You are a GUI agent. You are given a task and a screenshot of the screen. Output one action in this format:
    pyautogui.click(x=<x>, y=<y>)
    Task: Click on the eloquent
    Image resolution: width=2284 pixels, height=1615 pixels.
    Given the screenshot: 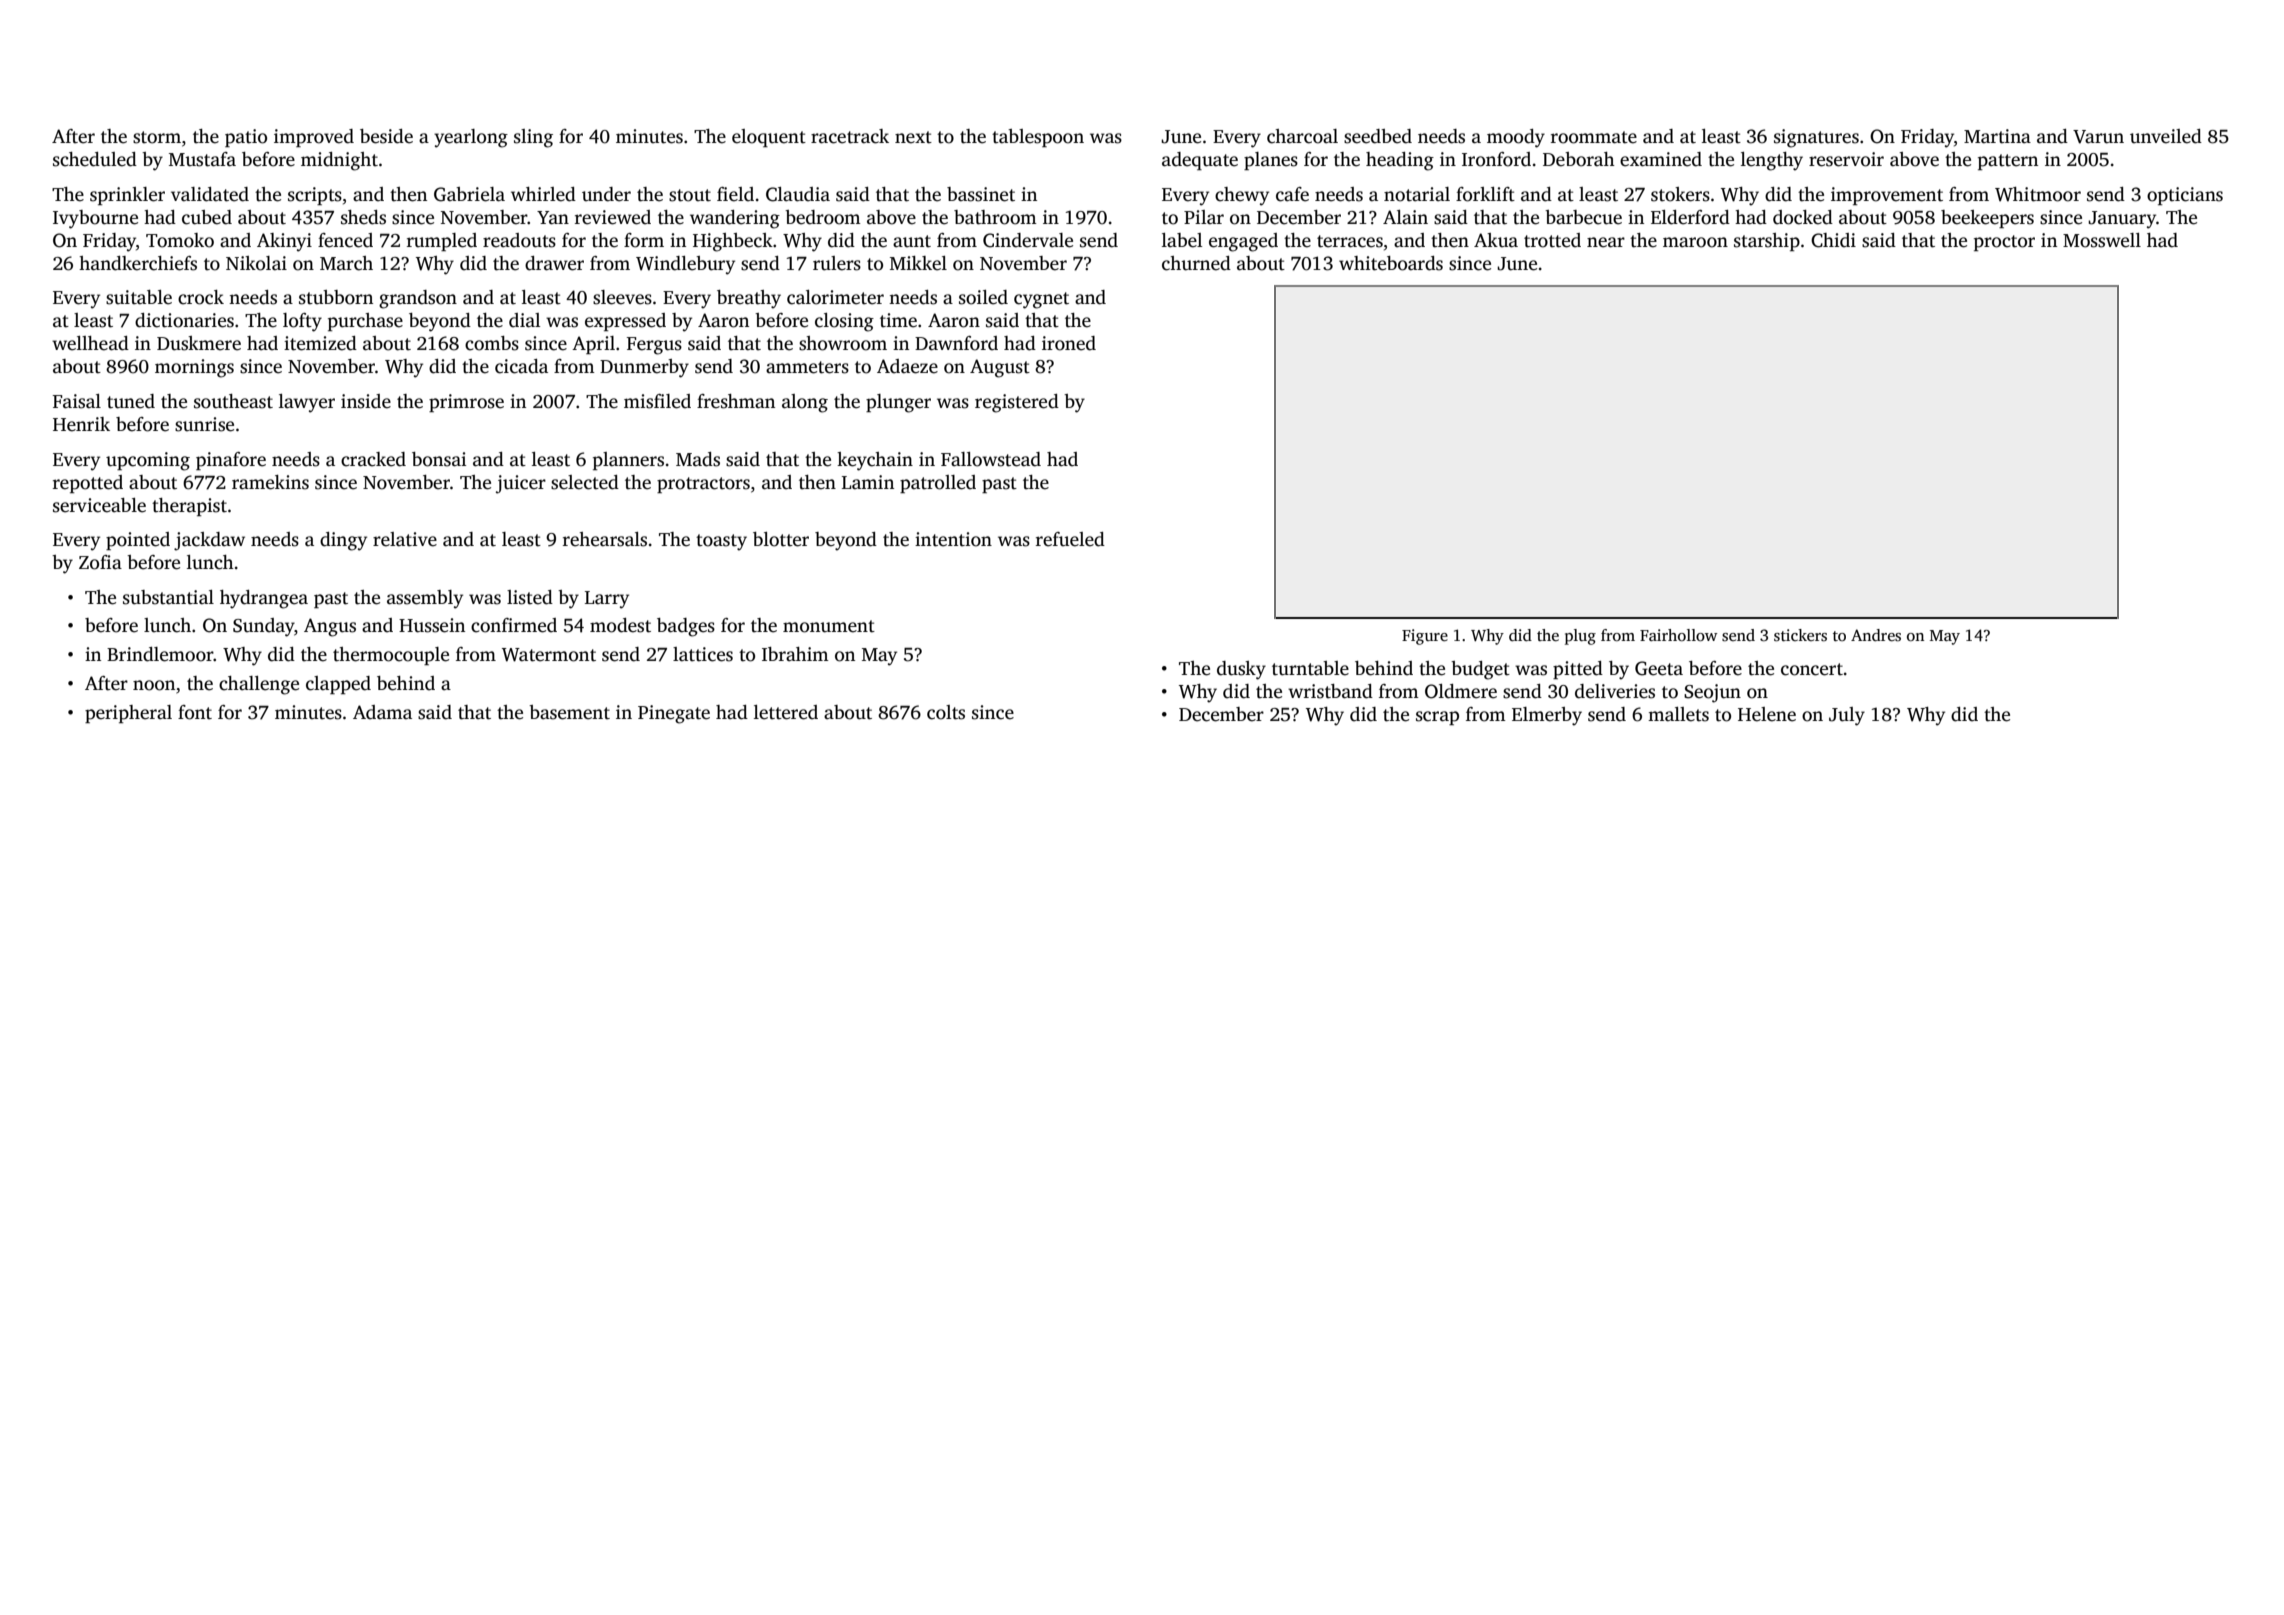 What is the action you would take?
    pyautogui.click(x=769, y=138)
